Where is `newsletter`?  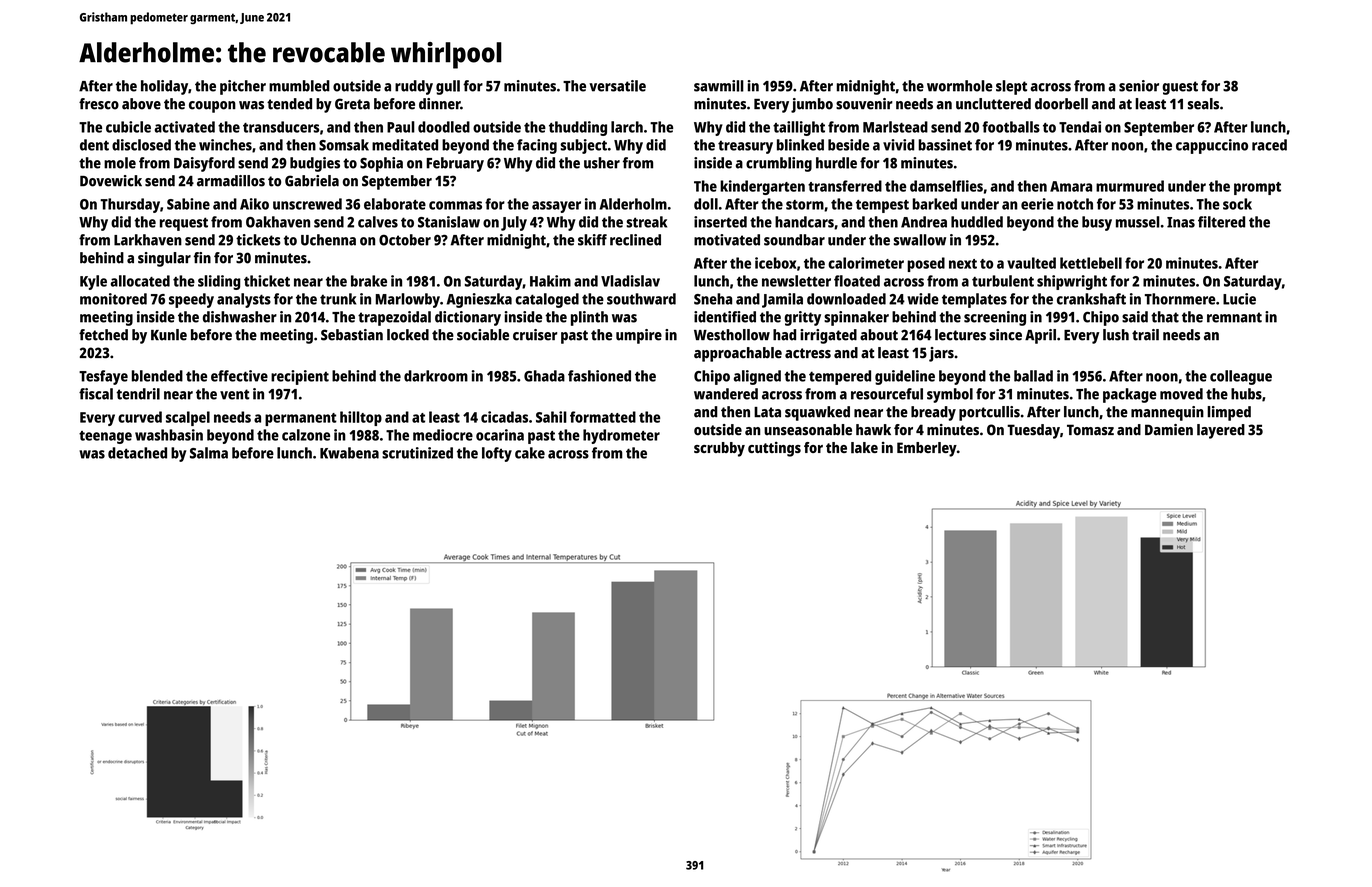 newsletter is located at coordinates (796, 281).
